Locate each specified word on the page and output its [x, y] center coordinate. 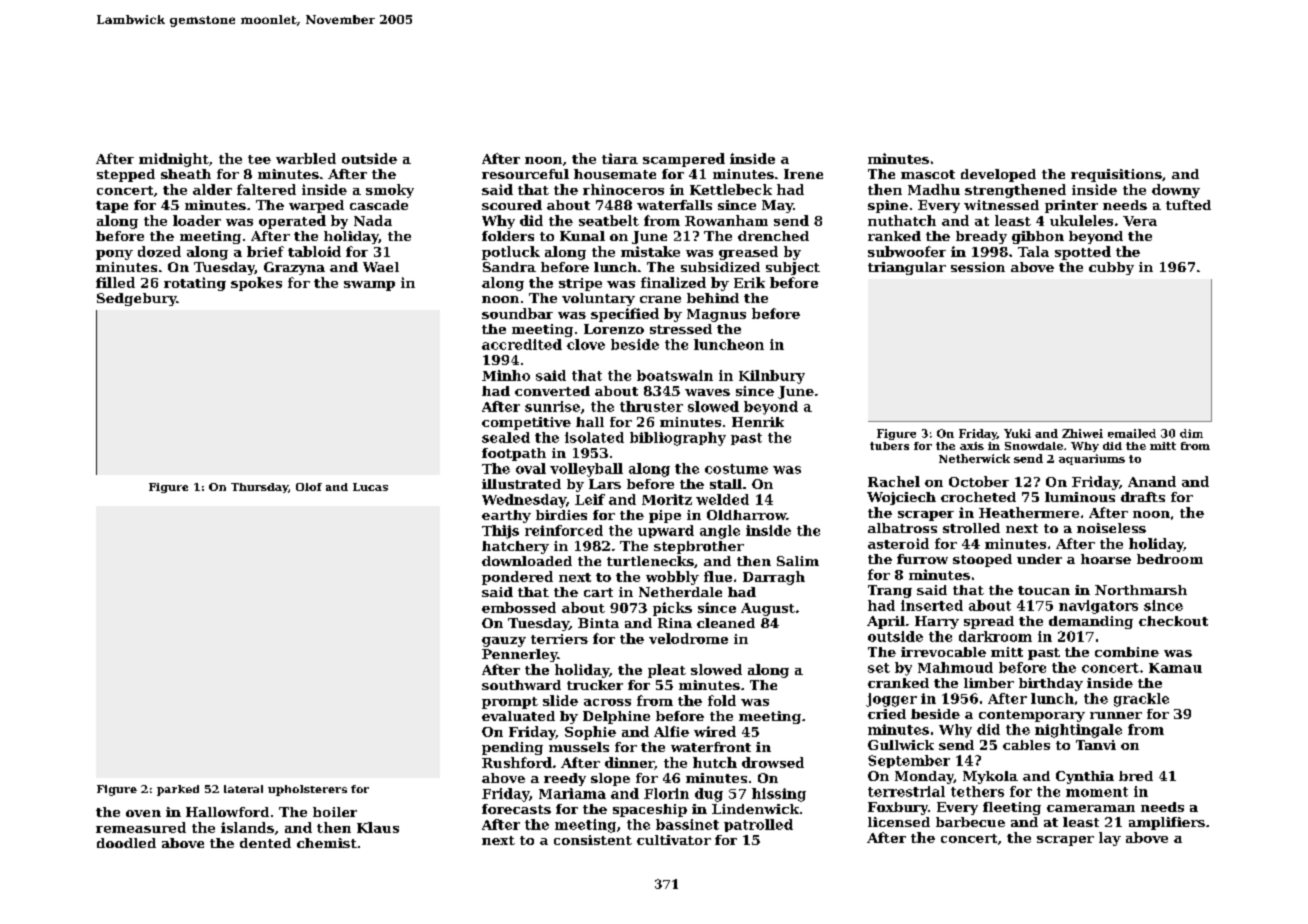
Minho [506, 375]
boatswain [675, 375]
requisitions [1116, 175]
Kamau [1175, 668]
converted [552, 391]
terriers [559, 639]
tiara [620, 158]
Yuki [1017, 433]
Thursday [259, 488]
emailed [1132, 433]
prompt [510, 703]
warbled [306, 158]
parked [178, 790]
